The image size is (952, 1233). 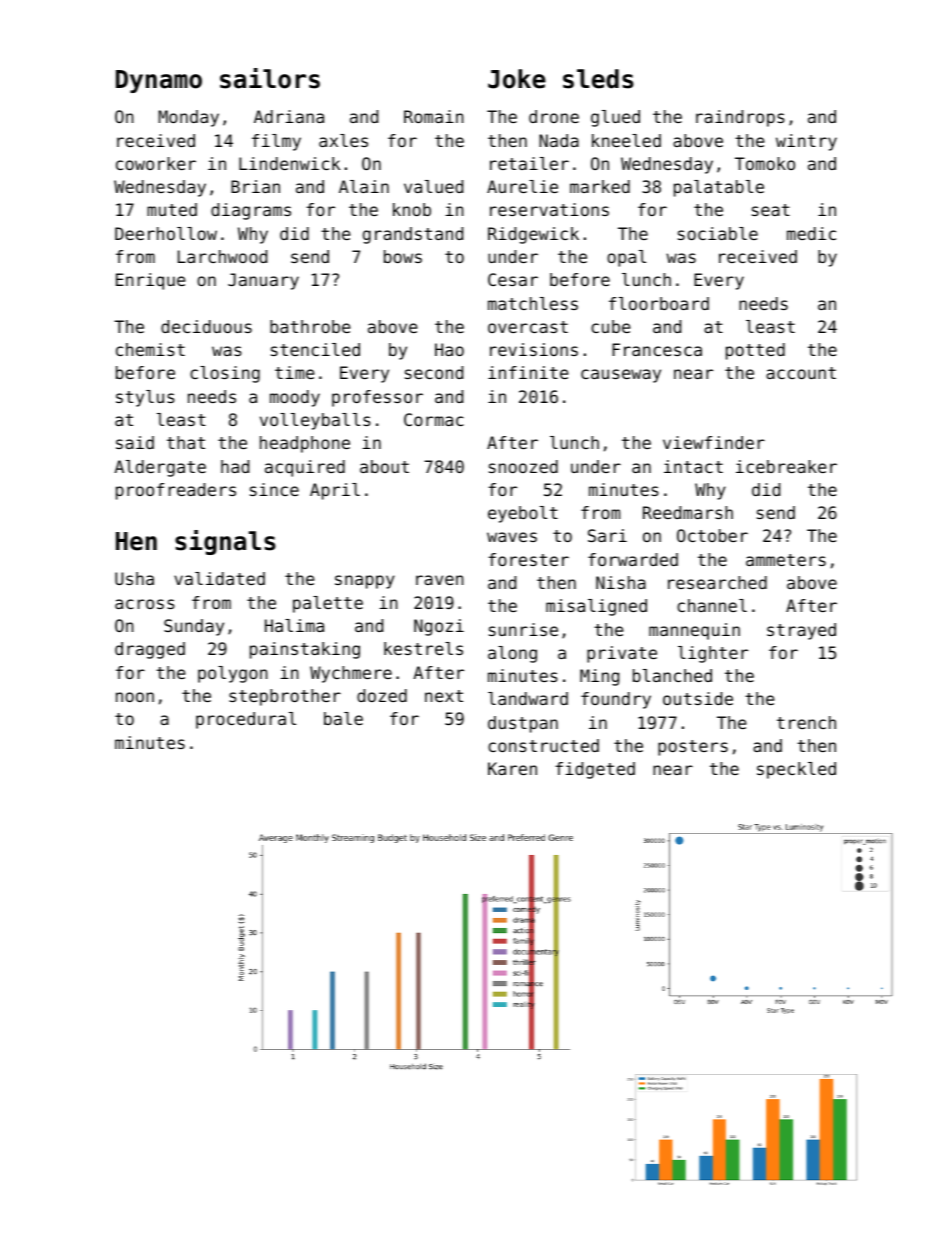 What do you see at coordinates (718, 233) in the page?
I see `sociable` at bounding box center [718, 233].
